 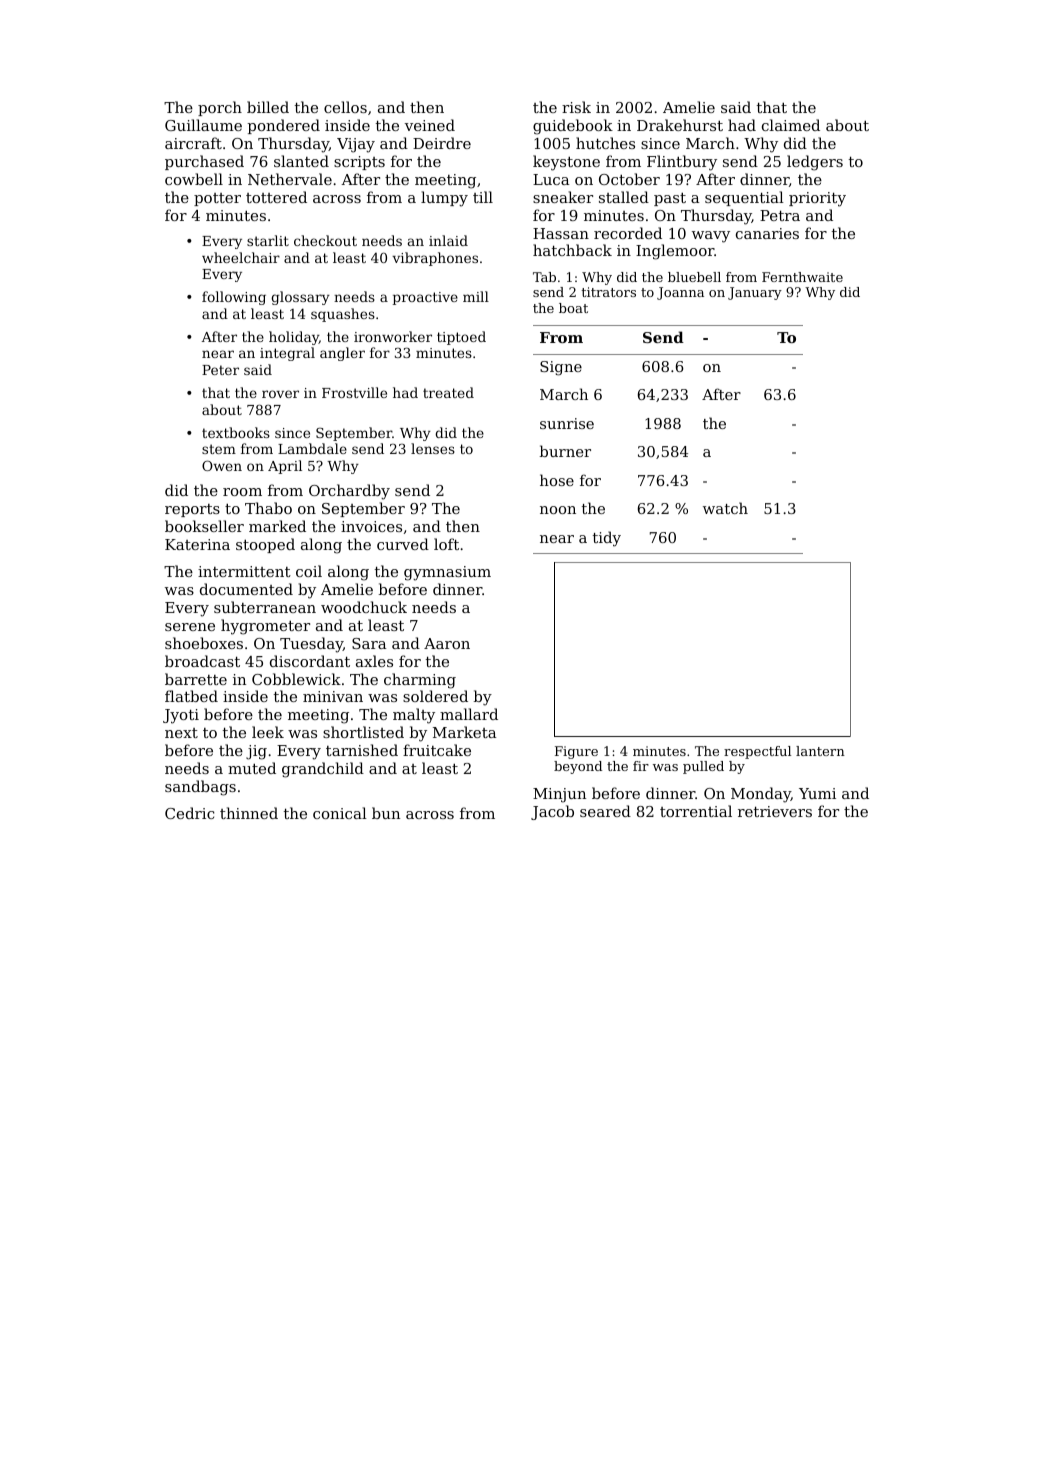 What do you see at coordinates (364, 607) in the screenshot?
I see `woodchuck` at bounding box center [364, 607].
